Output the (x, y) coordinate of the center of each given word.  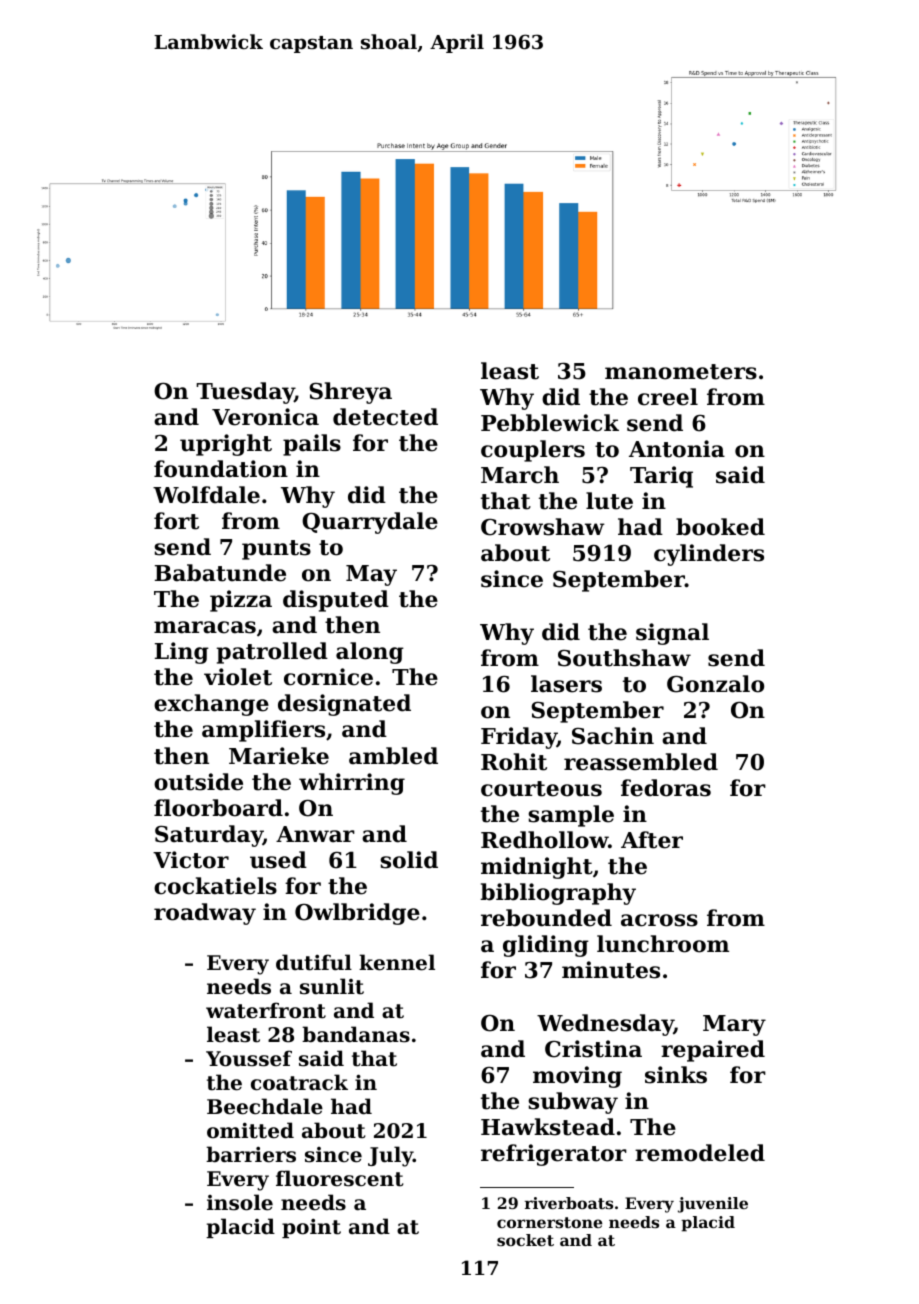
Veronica (265, 417)
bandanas (356, 1034)
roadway (205, 914)
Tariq (661, 477)
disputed (336, 601)
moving (577, 1077)
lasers (566, 684)
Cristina (593, 1049)
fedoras (666, 788)
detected (385, 417)
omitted (250, 1130)
